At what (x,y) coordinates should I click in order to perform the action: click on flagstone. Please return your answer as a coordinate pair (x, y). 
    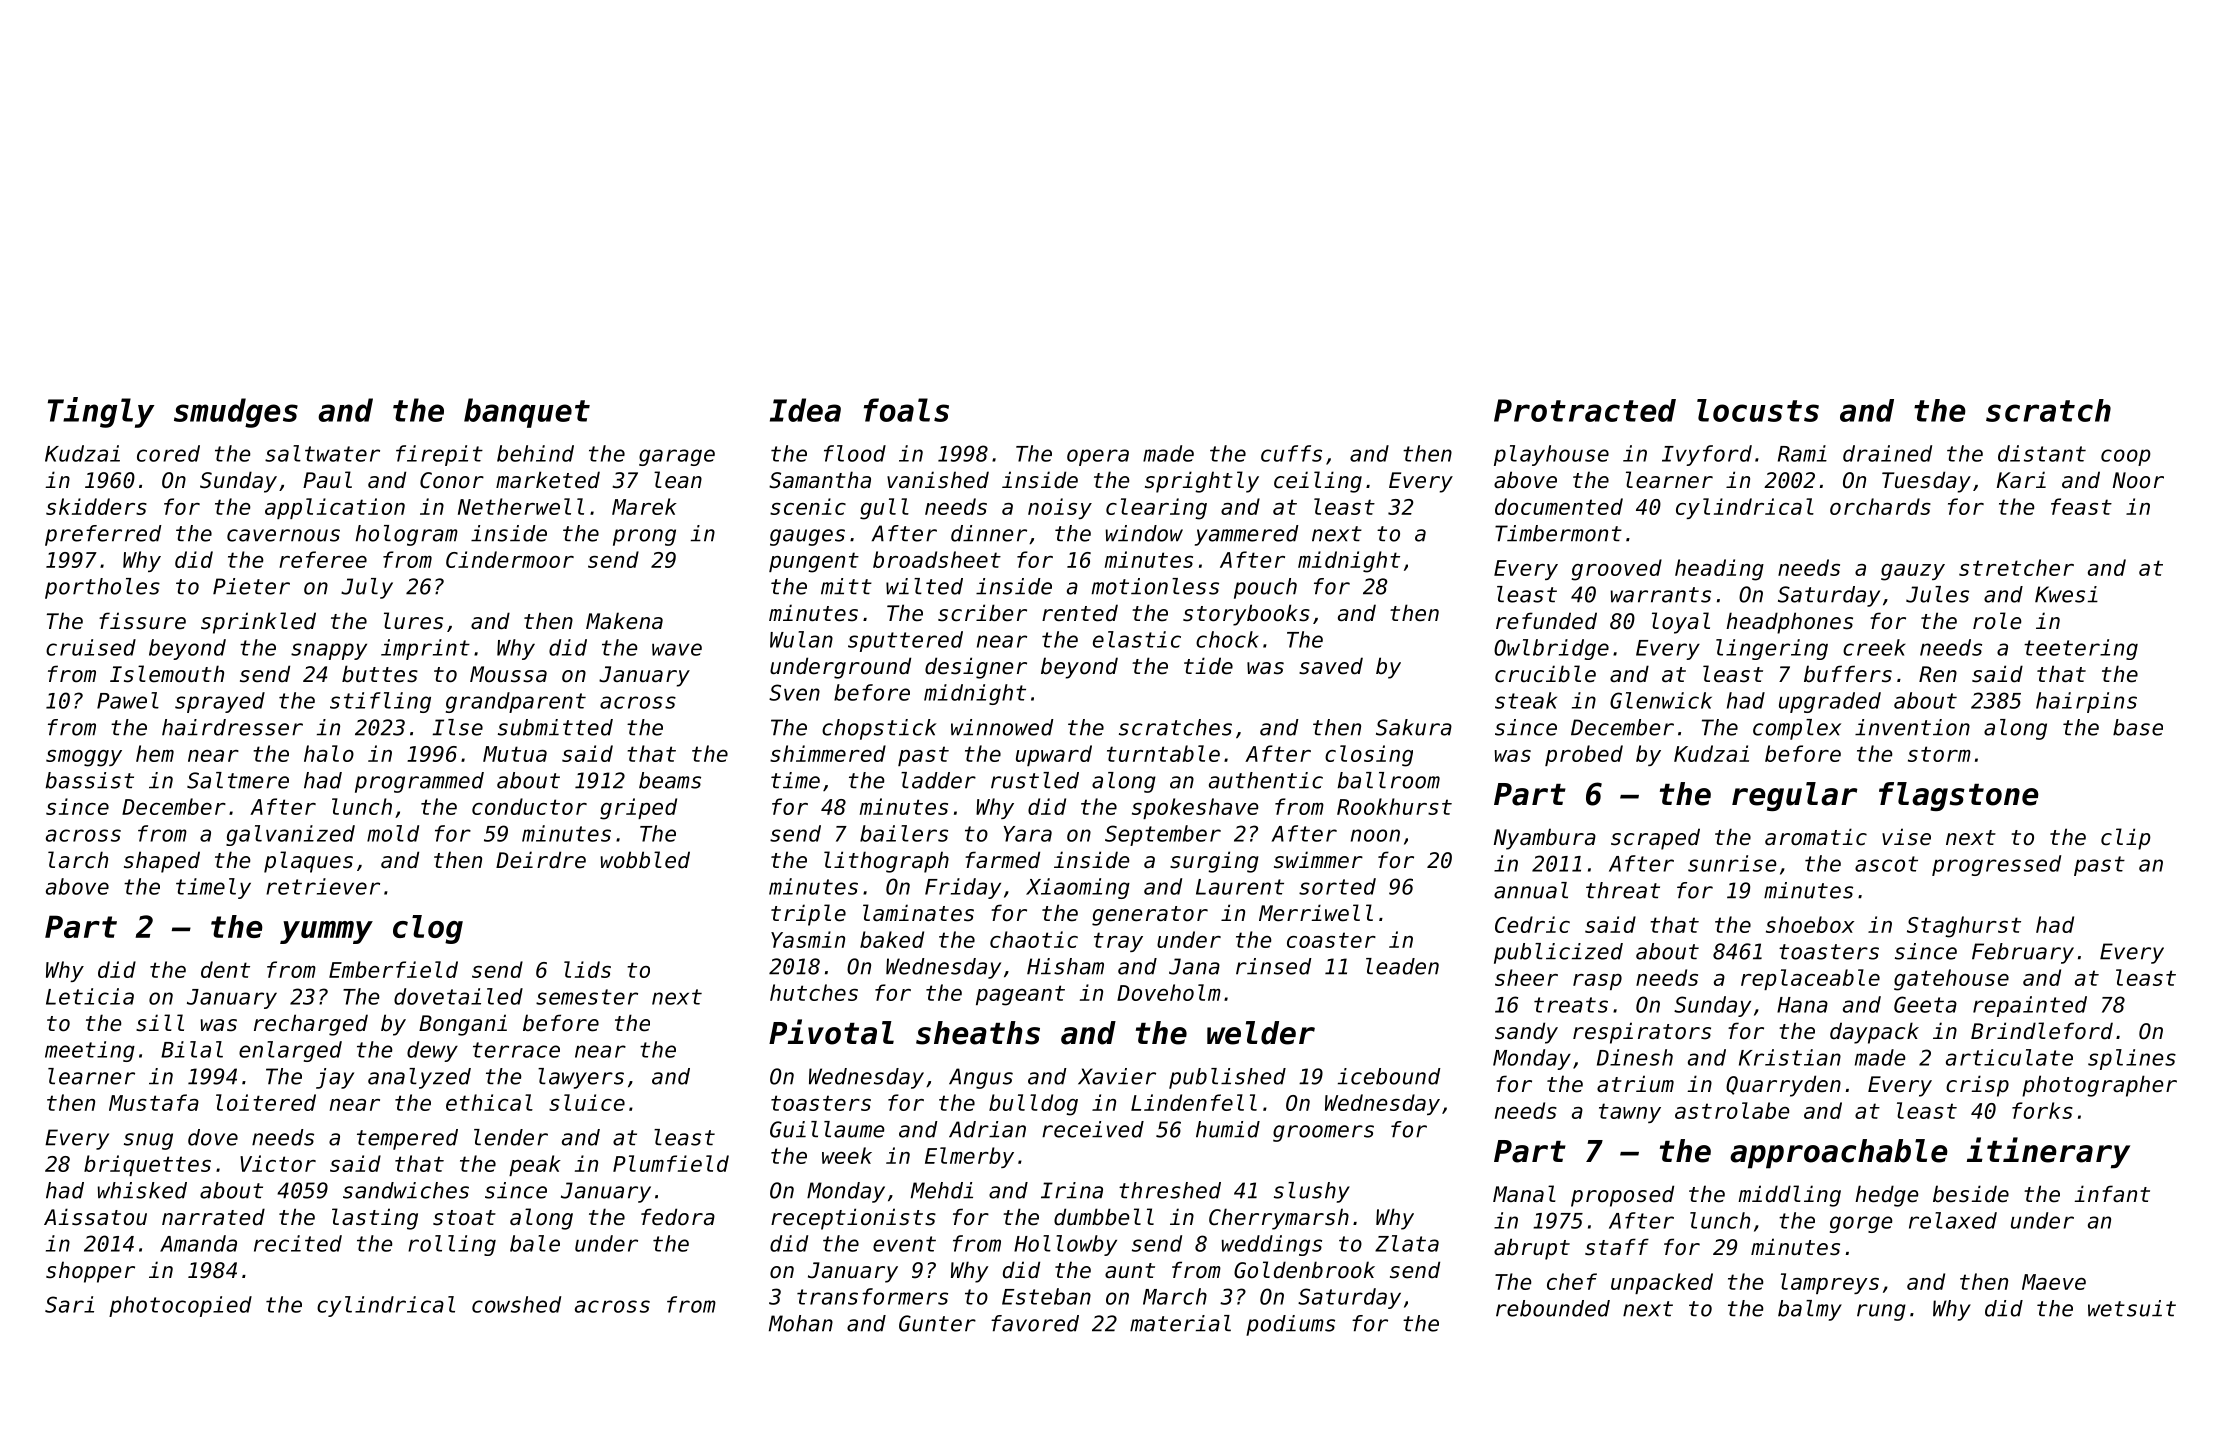
    Looking at the image, I should click on (1959, 796).
